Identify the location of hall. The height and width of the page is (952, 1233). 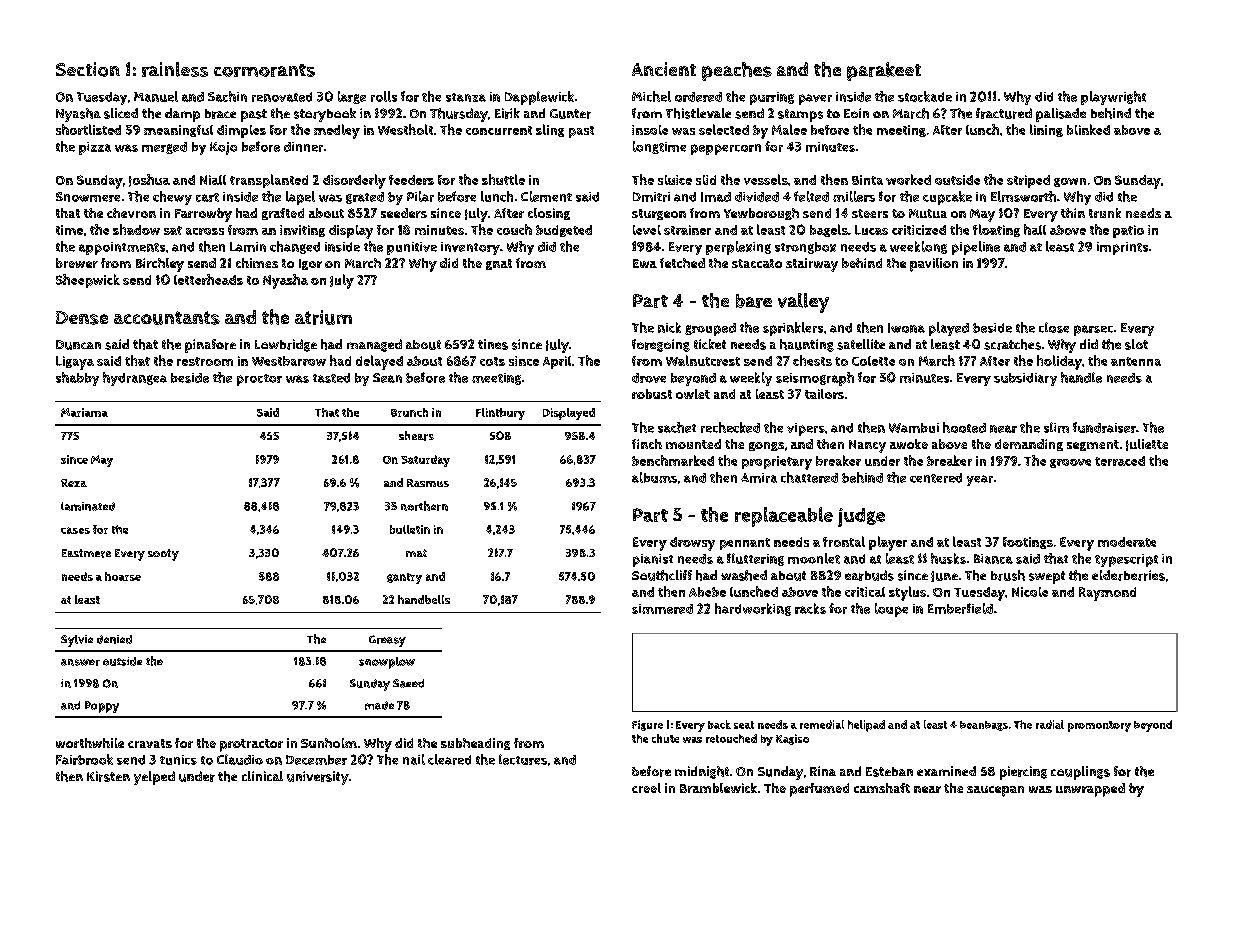
(1035, 229).
